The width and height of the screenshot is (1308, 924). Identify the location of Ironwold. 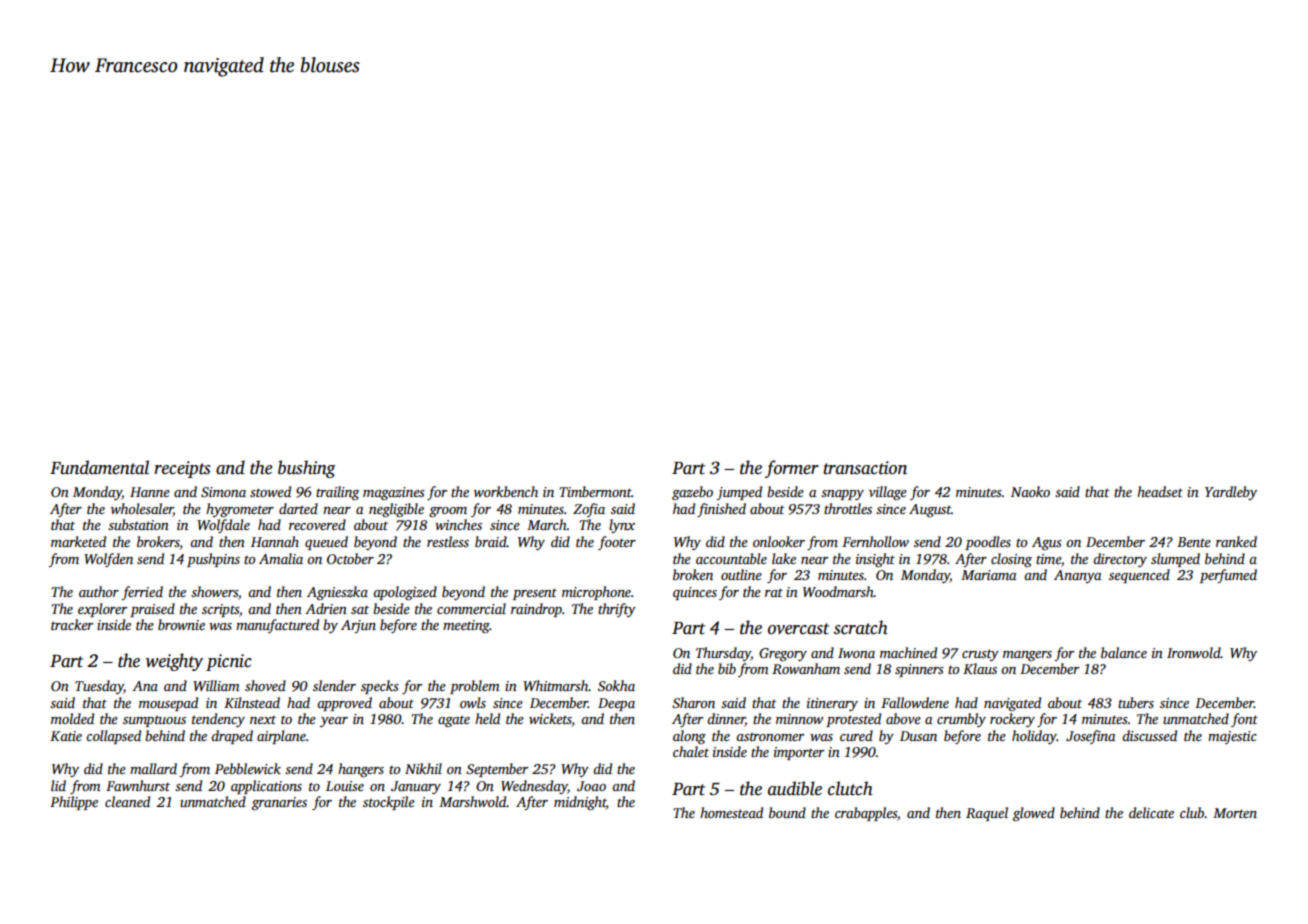
(1194, 652).
